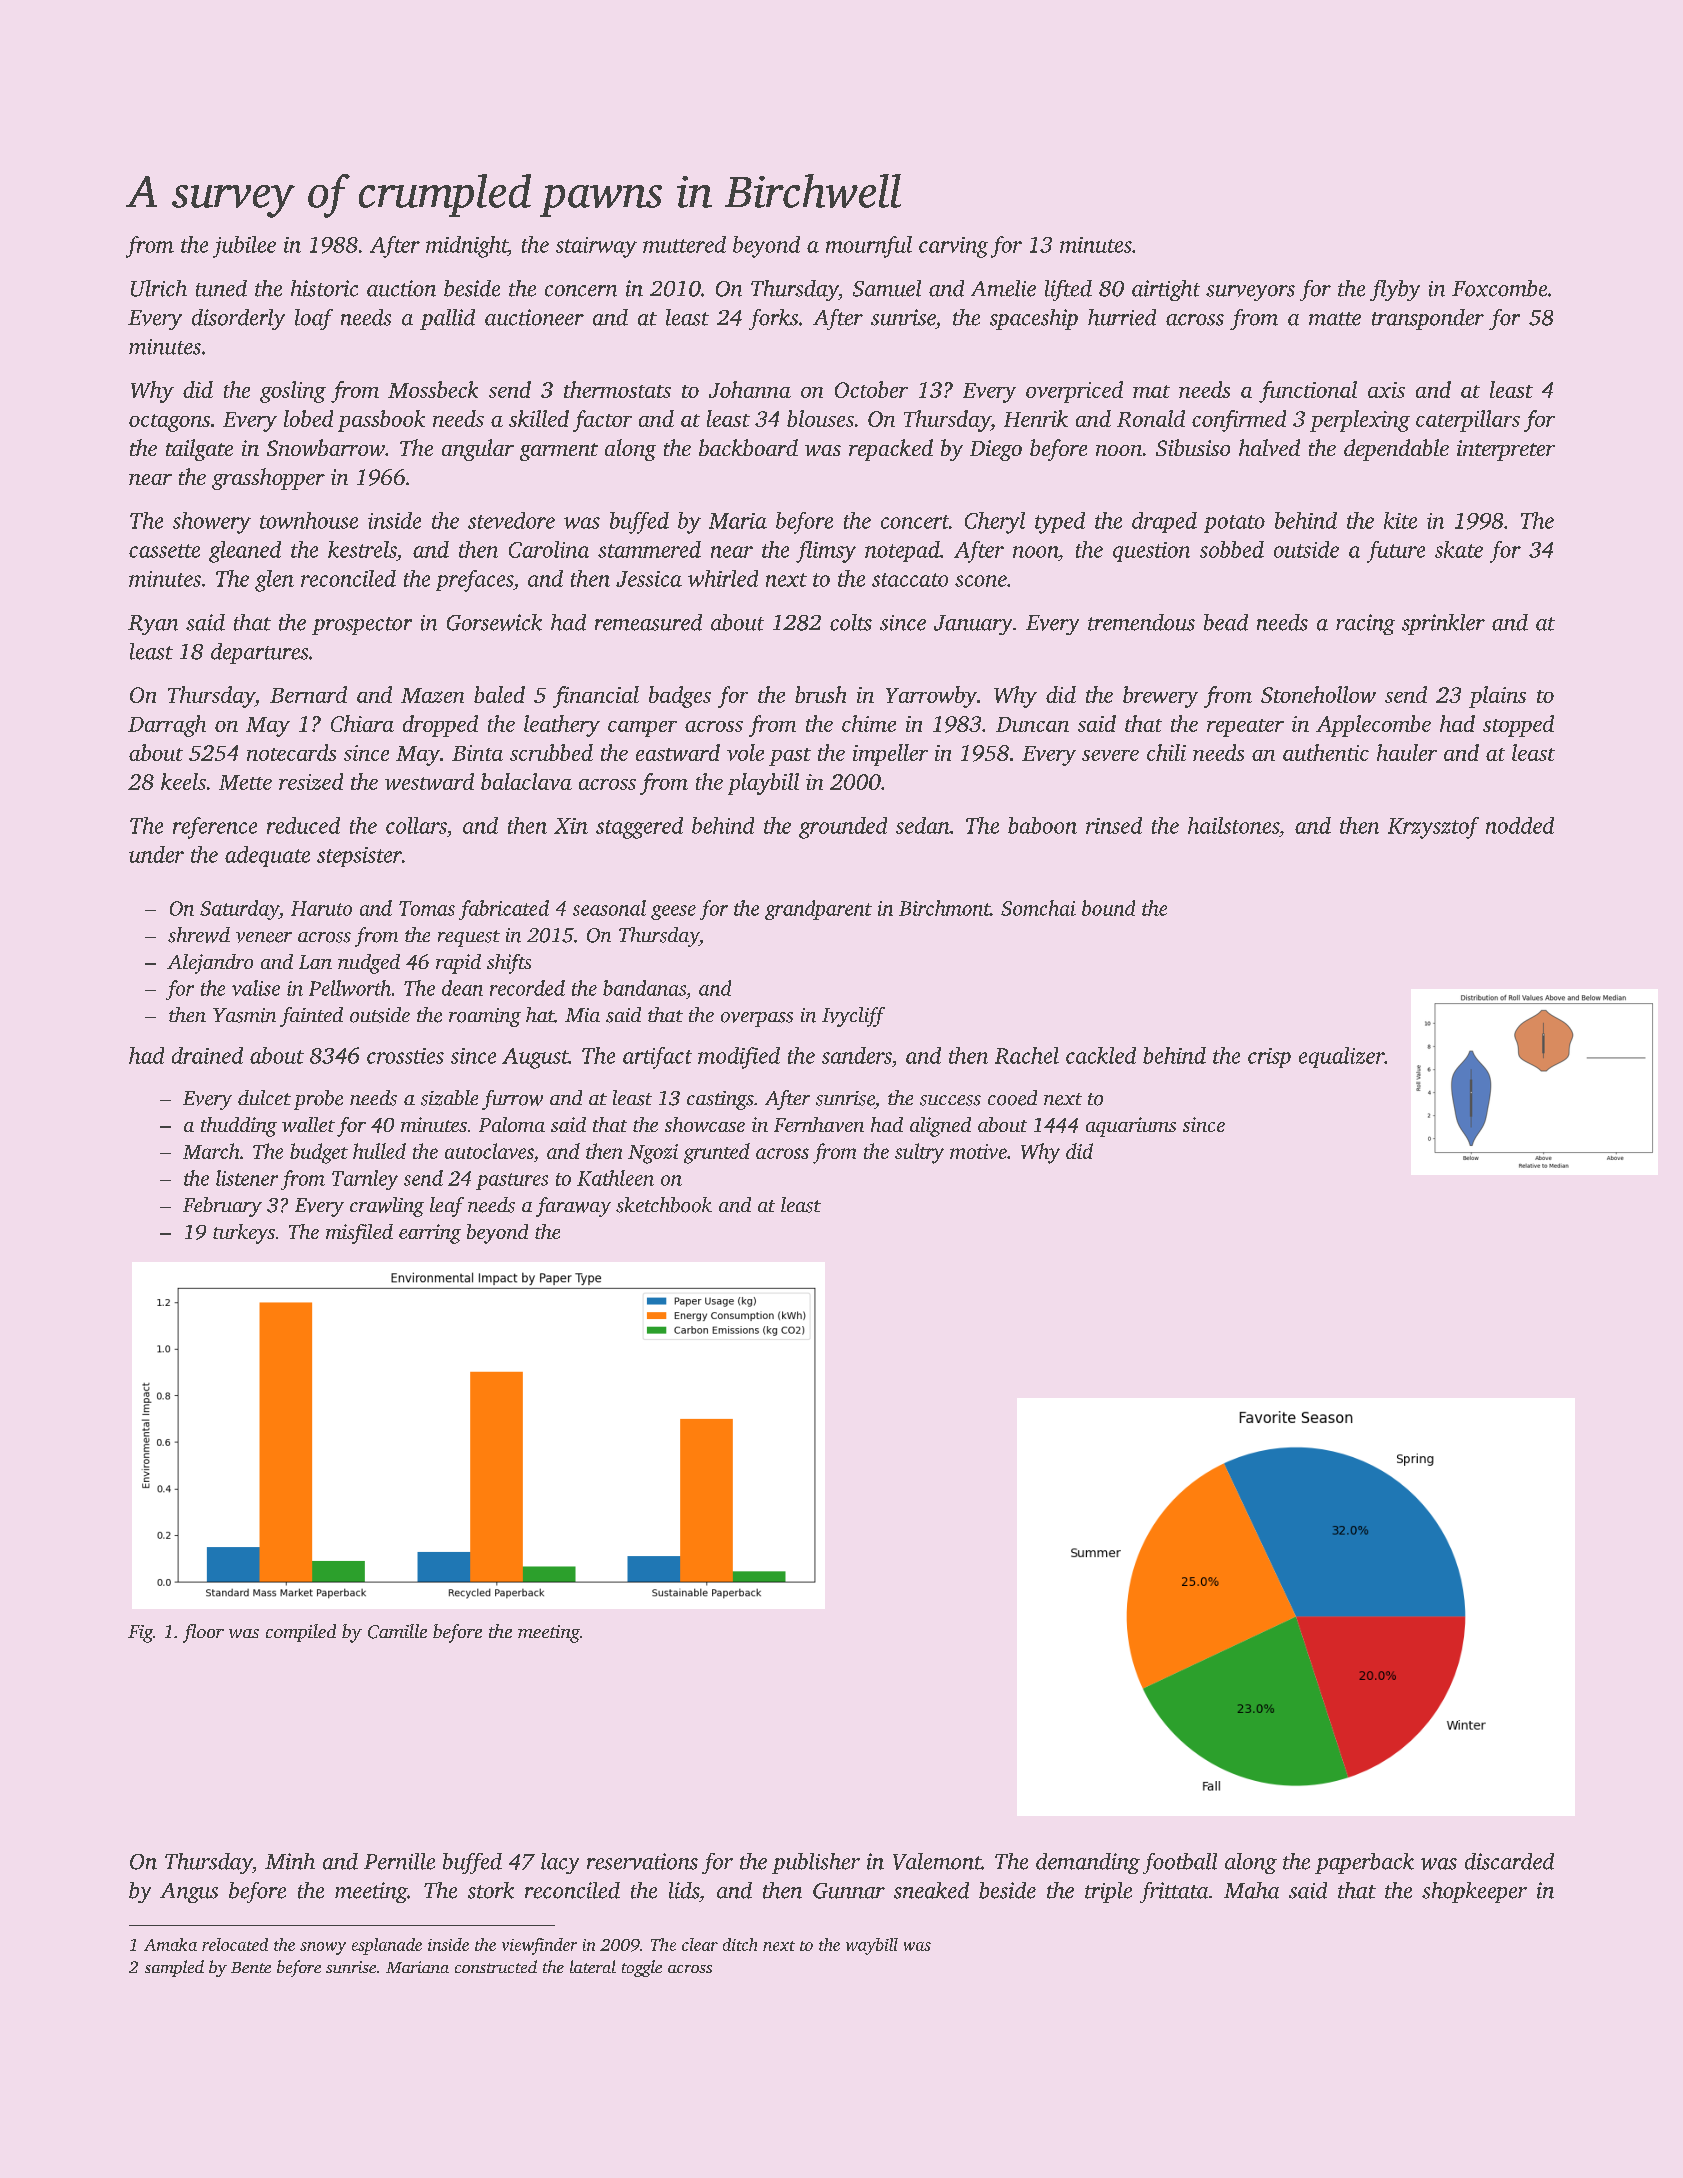 The height and width of the screenshot is (2178, 1683). What do you see at coordinates (653, 1154) in the screenshot?
I see `Ngozi` at bounding box center [653, 1154].
